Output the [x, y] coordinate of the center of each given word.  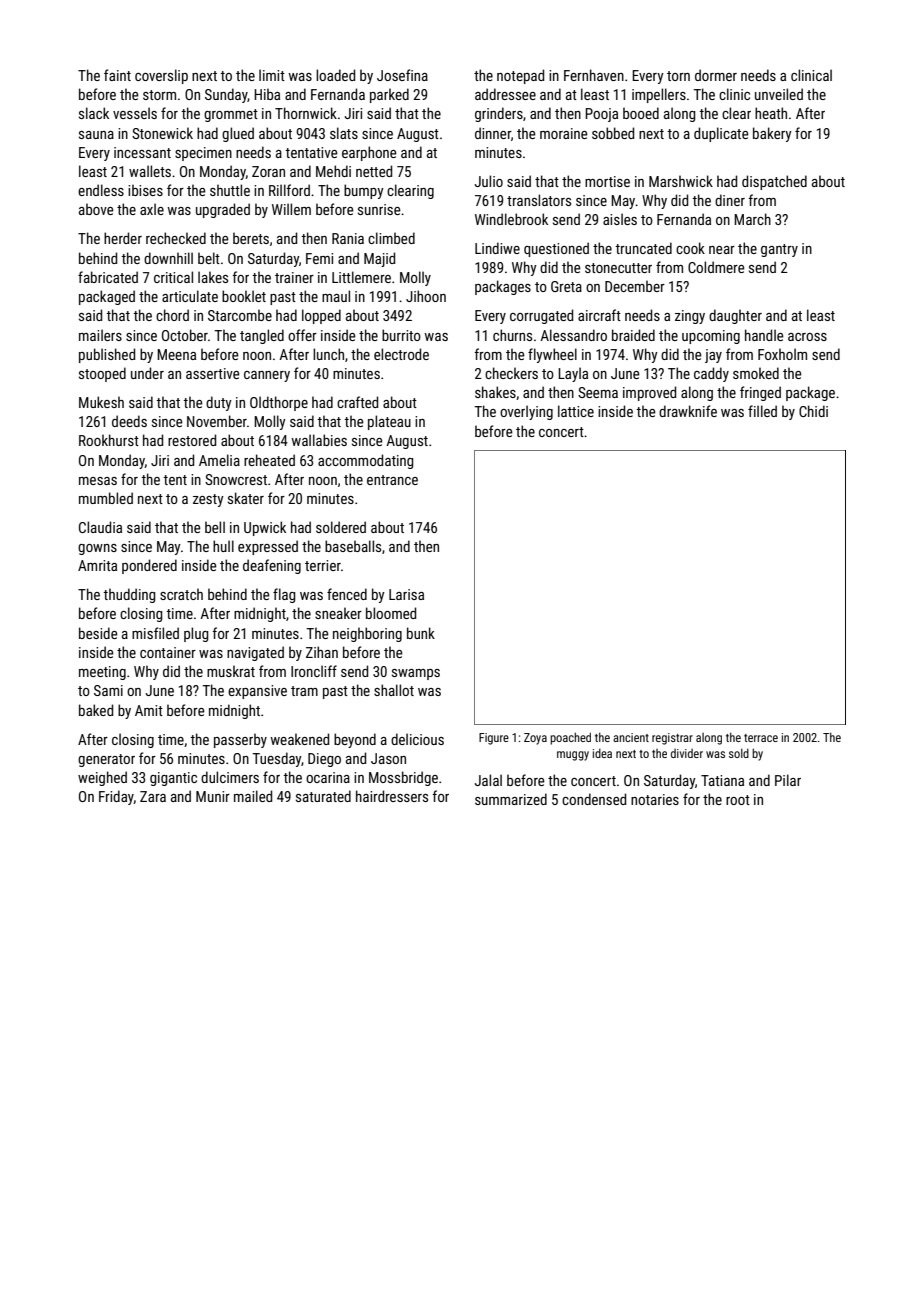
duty [219, 403]
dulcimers [230, 777]
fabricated [108, 277]
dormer [716, 75]
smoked [756, 373]
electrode [401, 354]
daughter [735, 316]
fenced [347, 594]
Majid [379, 259]
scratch [181, 594]
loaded [335, 75]
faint [117, 75]
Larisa [406, 594]
